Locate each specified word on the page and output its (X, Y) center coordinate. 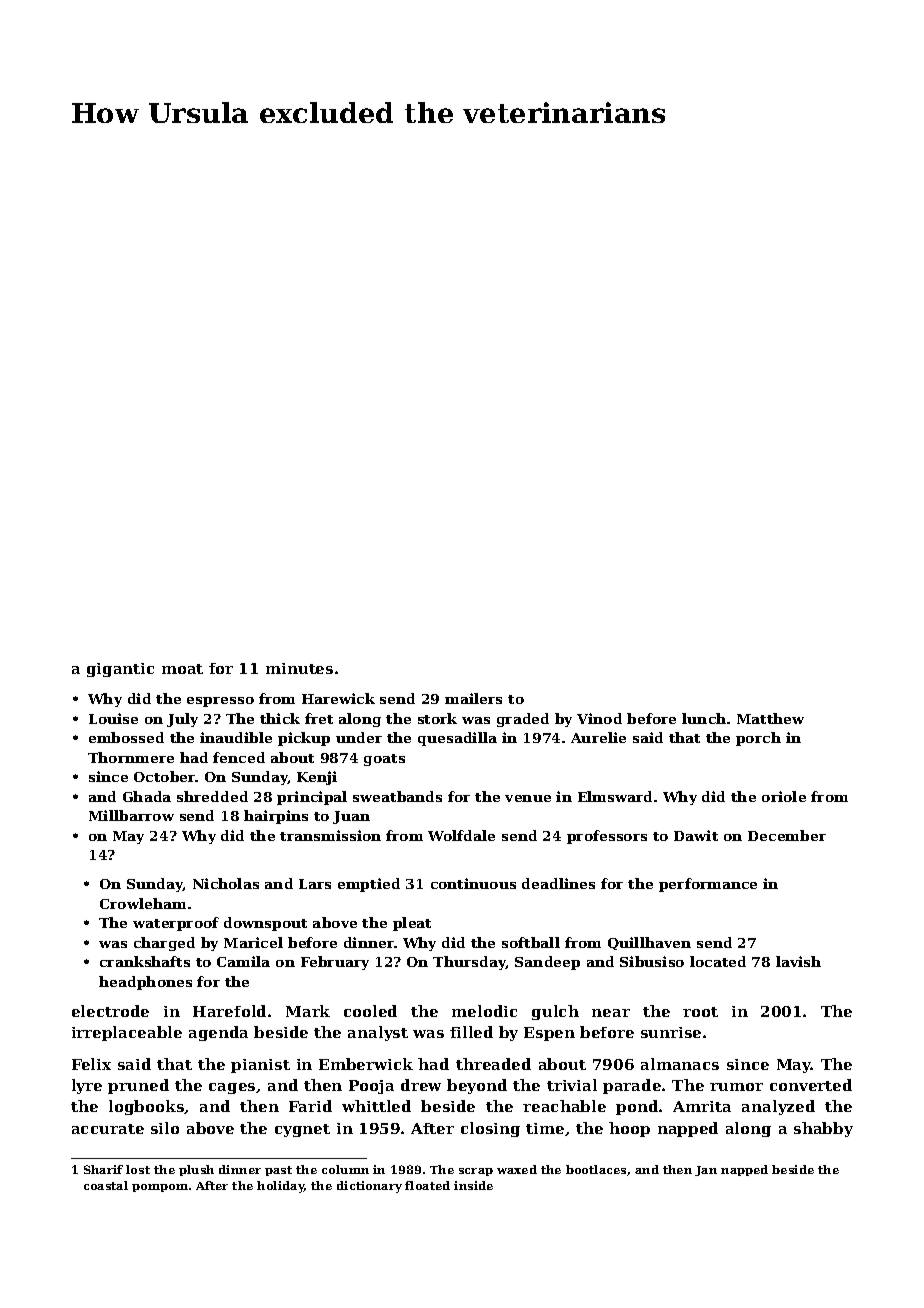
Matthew (770, 718)
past (278, 1171)
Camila (243, 961)
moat (182, 669)
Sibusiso (652, 961)
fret (319, 718)
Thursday (469, 963)
